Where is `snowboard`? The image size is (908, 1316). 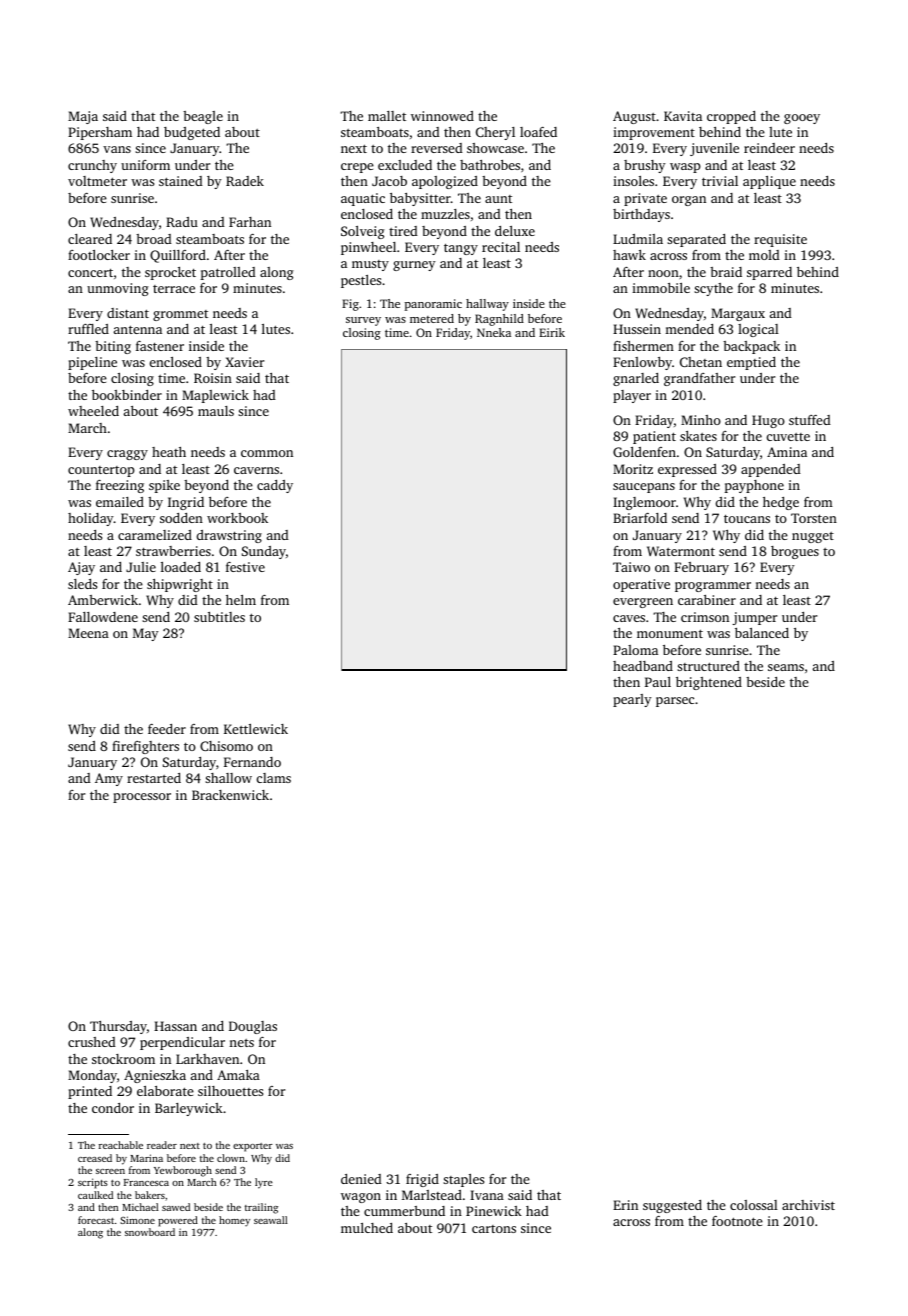 snowboard is located at coordinates (150, 1232).
